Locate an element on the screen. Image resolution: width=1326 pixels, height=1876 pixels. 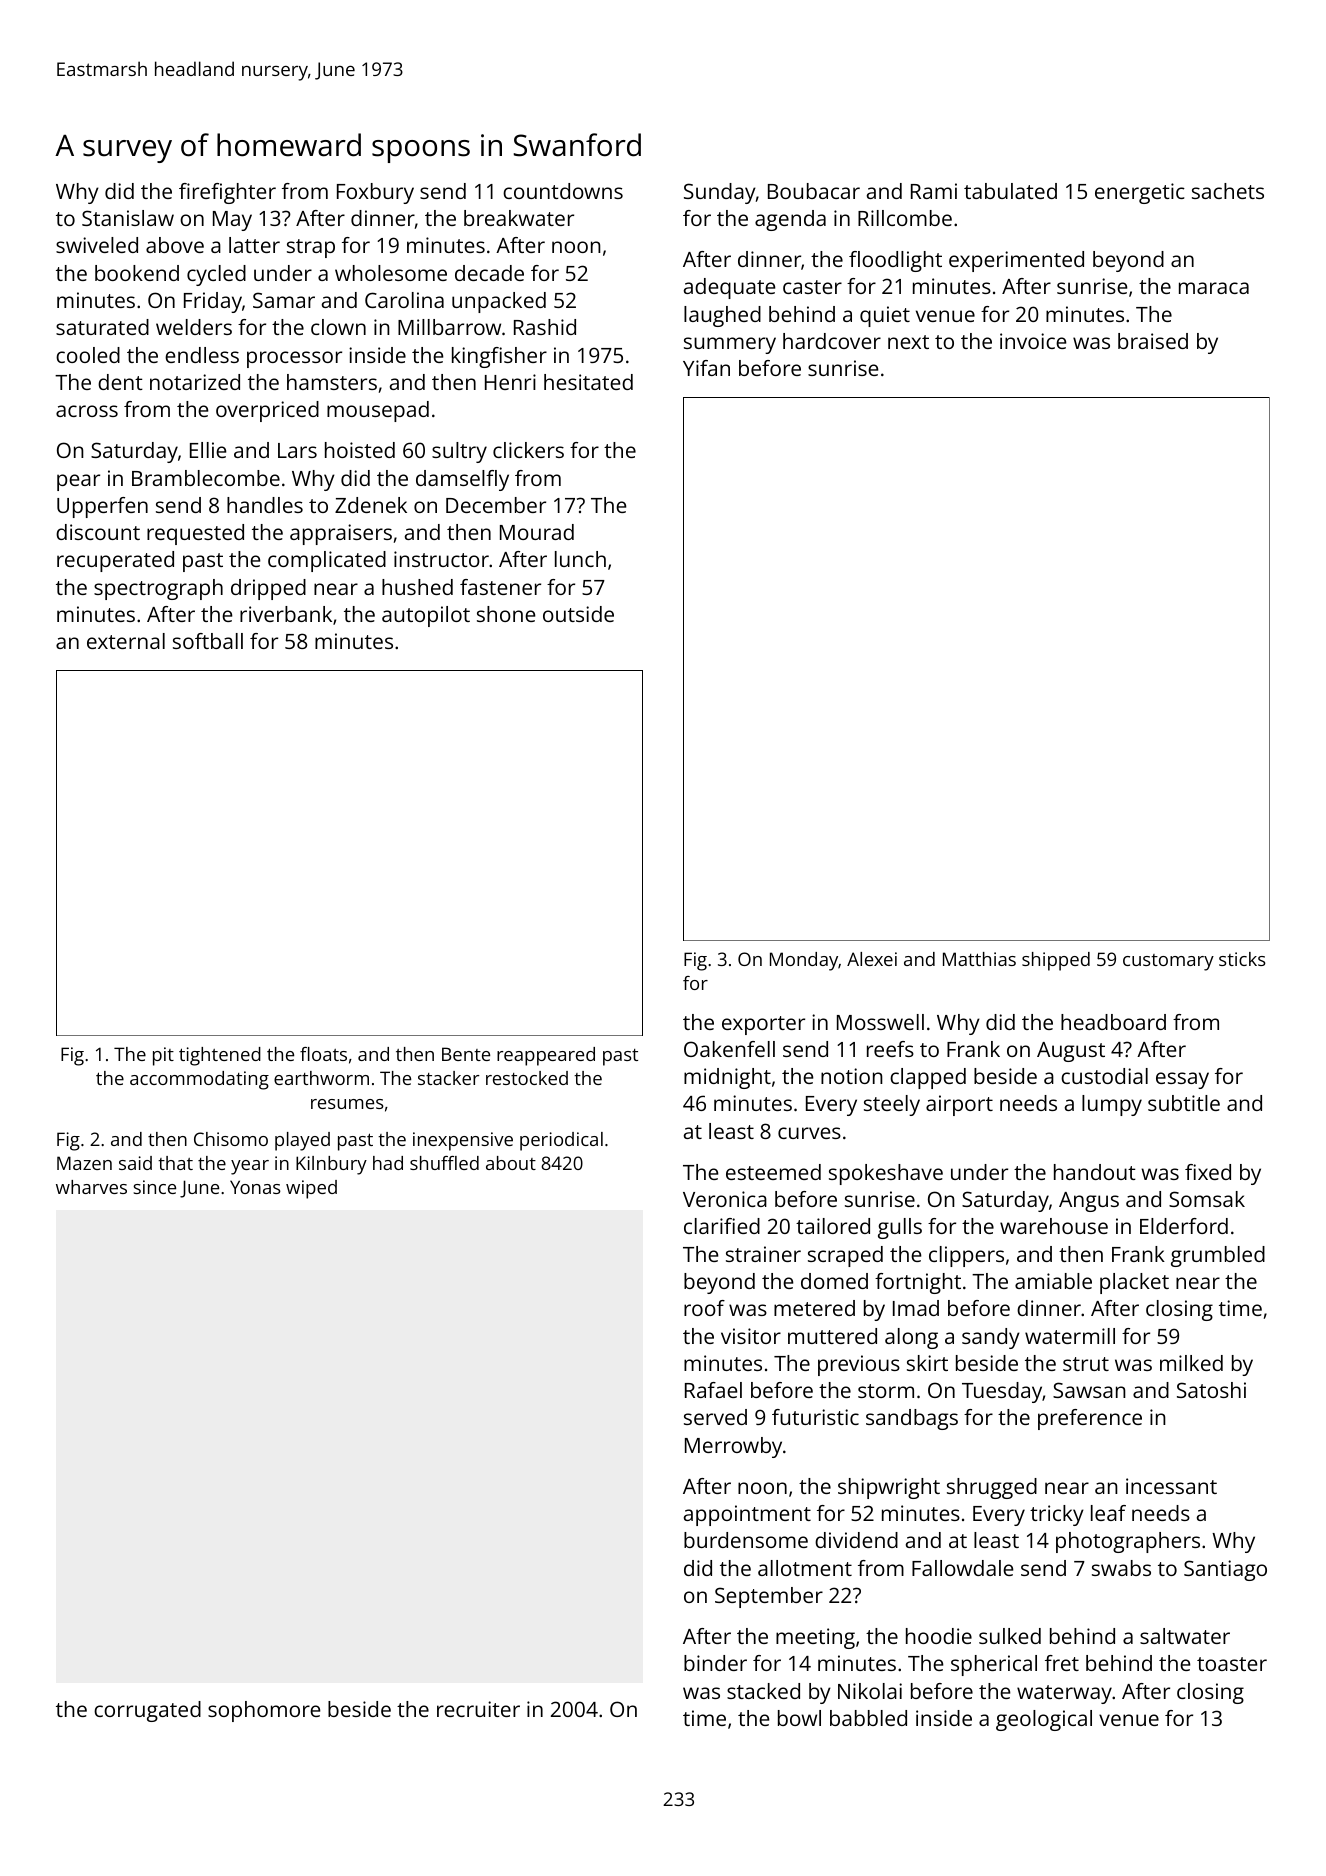
Foxbury is located at coordinates (375, 193).
